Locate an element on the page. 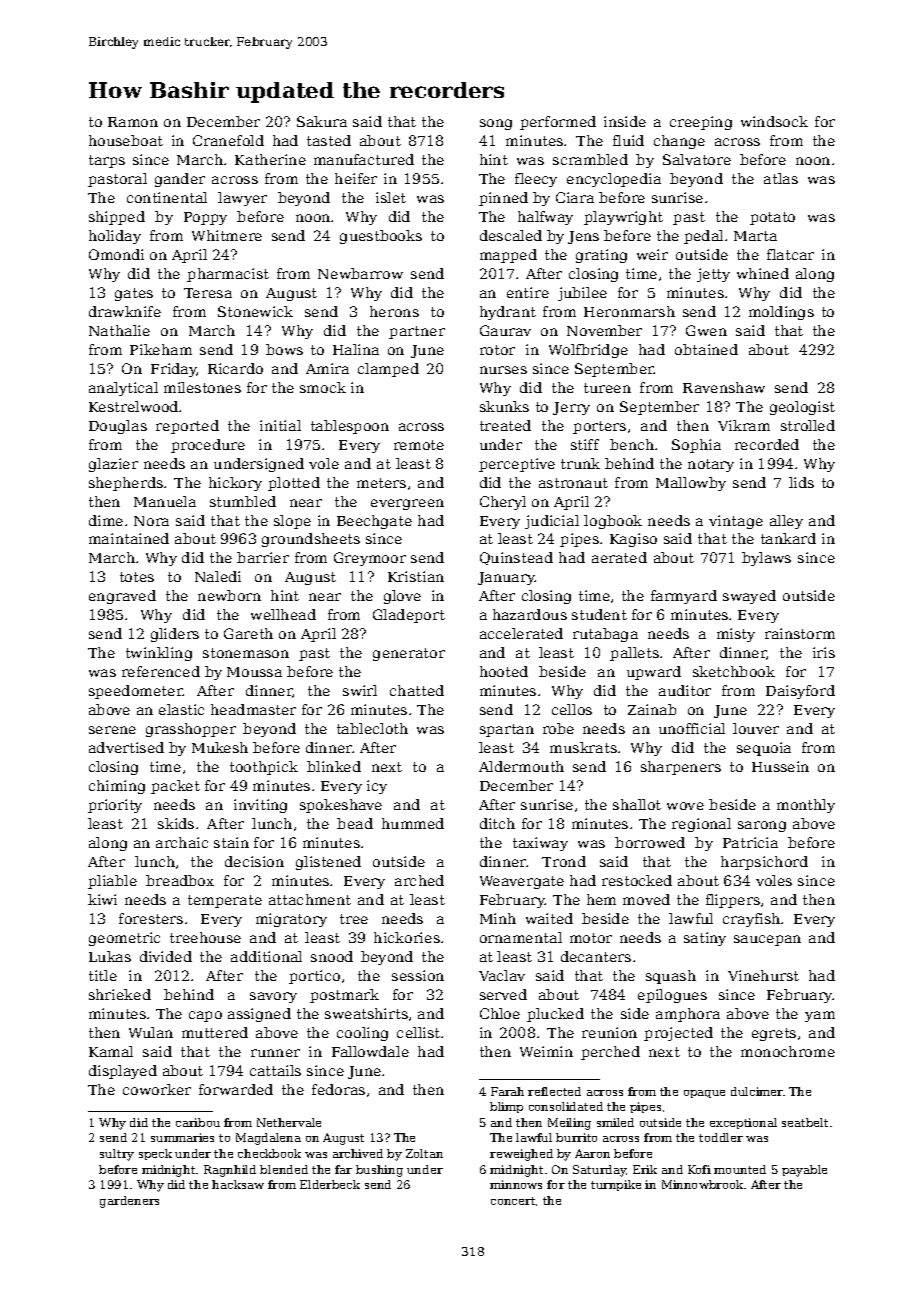 This image has height=1308, width=924. forwarded is located at coordinates (236, 1089).
